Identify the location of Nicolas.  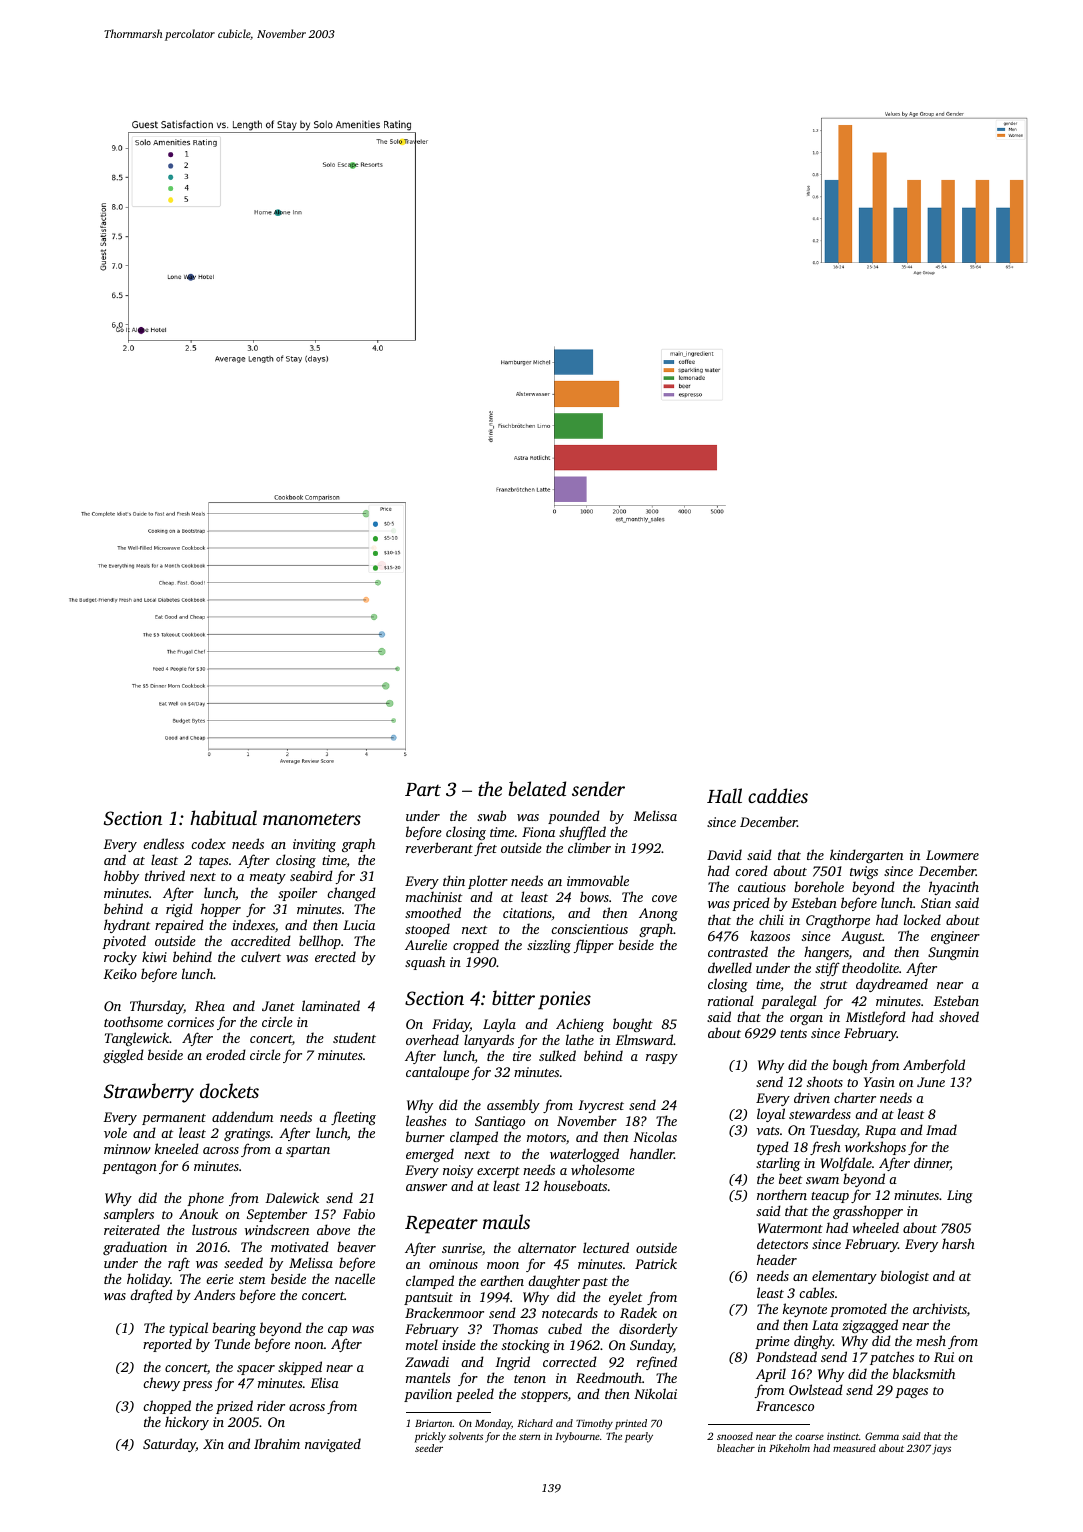
(655, 1136).
